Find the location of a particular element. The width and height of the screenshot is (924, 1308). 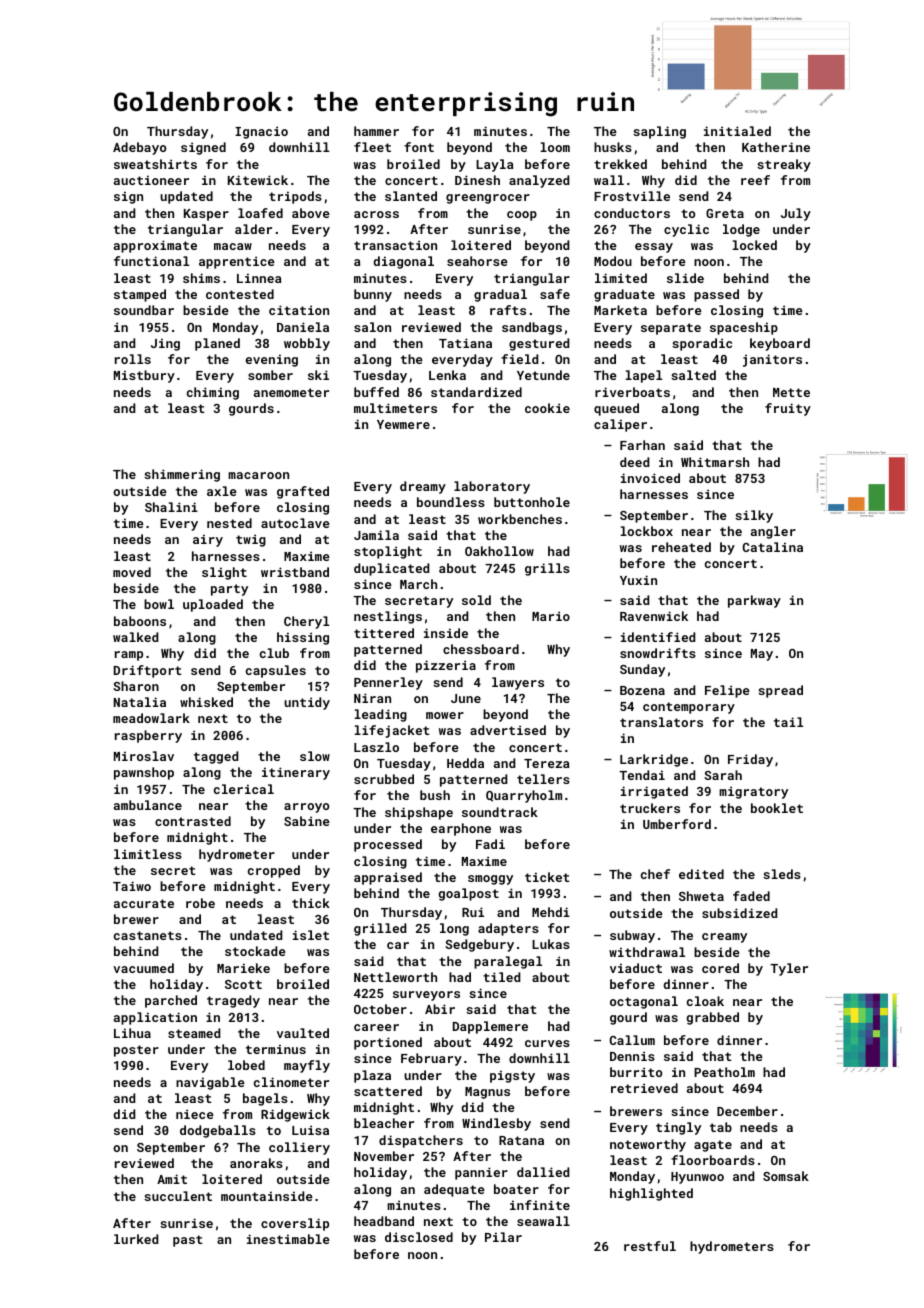

Pilar is located at coordinates (503, 1237).
